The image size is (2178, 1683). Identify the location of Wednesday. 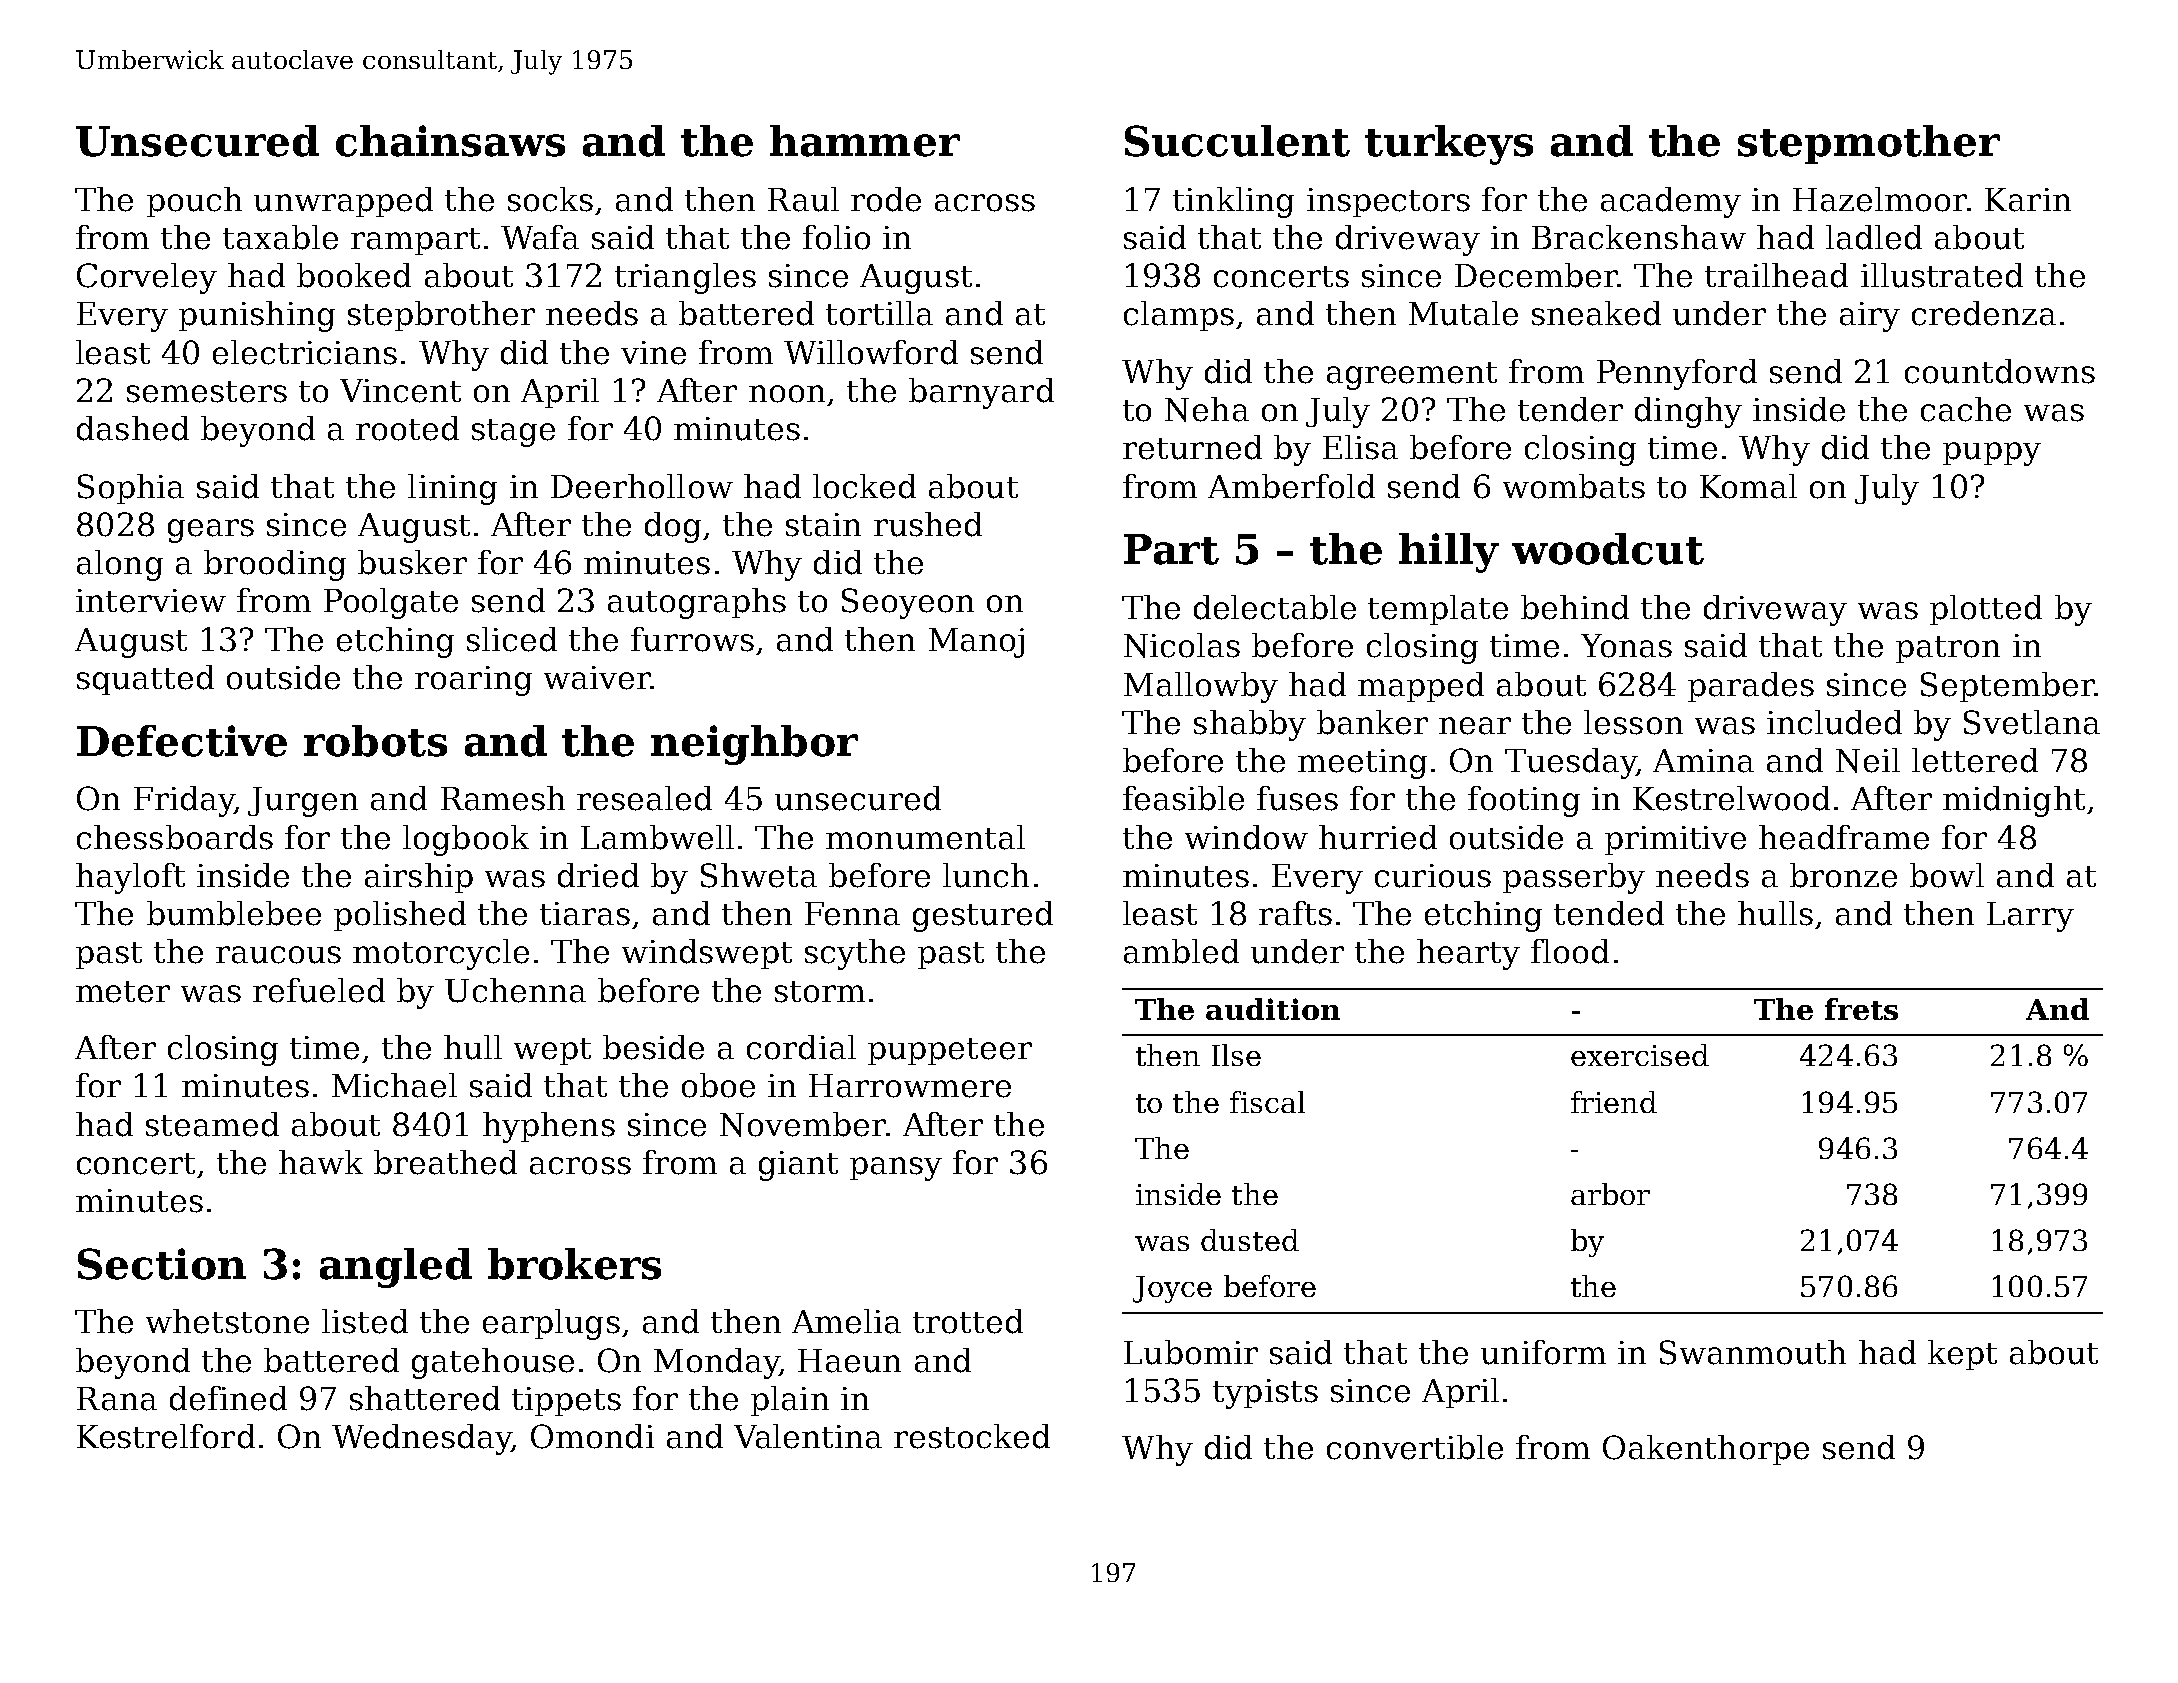
(422, 1439).
